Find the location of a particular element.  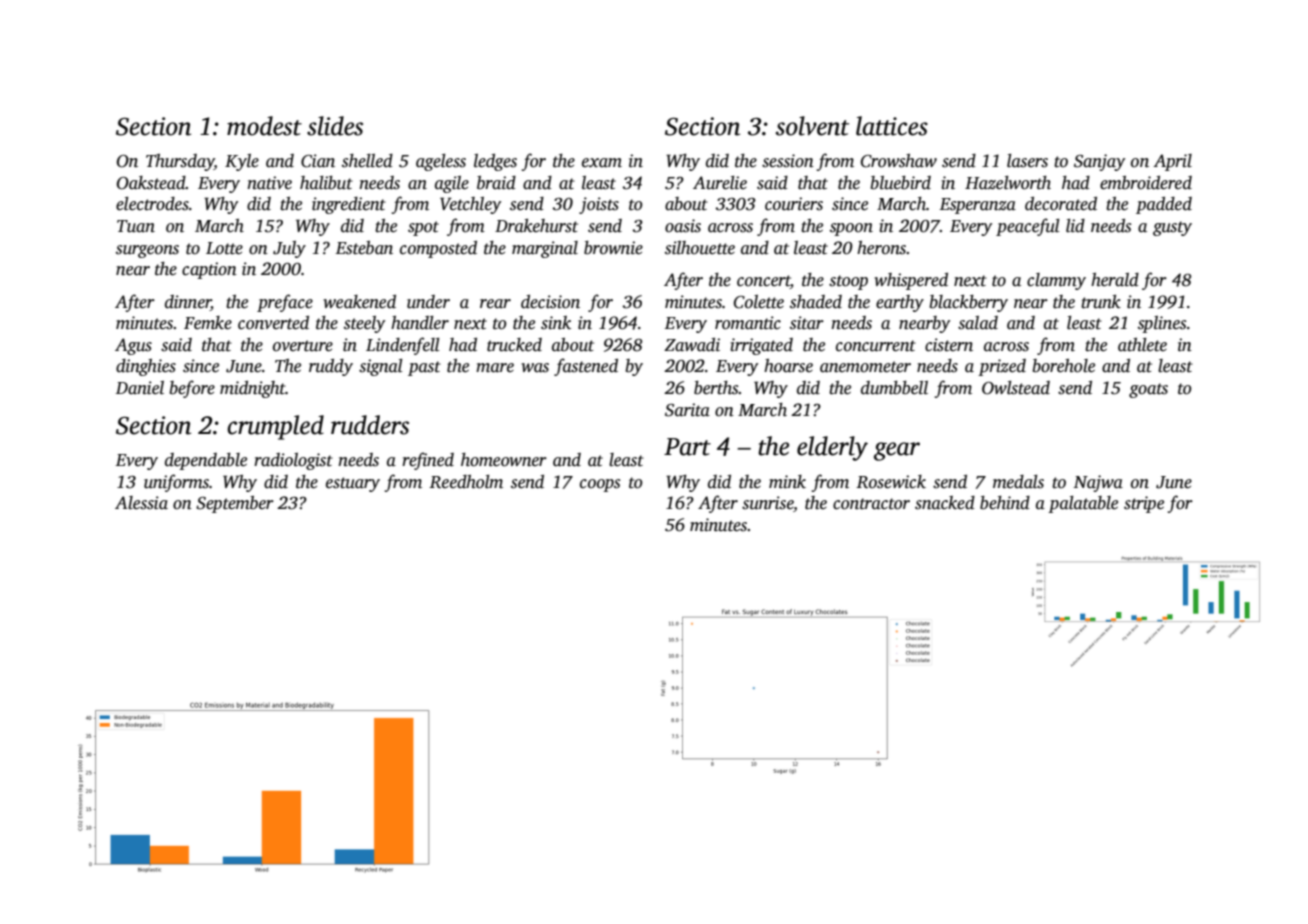

crumpled is located at coordinates (275, 427).
